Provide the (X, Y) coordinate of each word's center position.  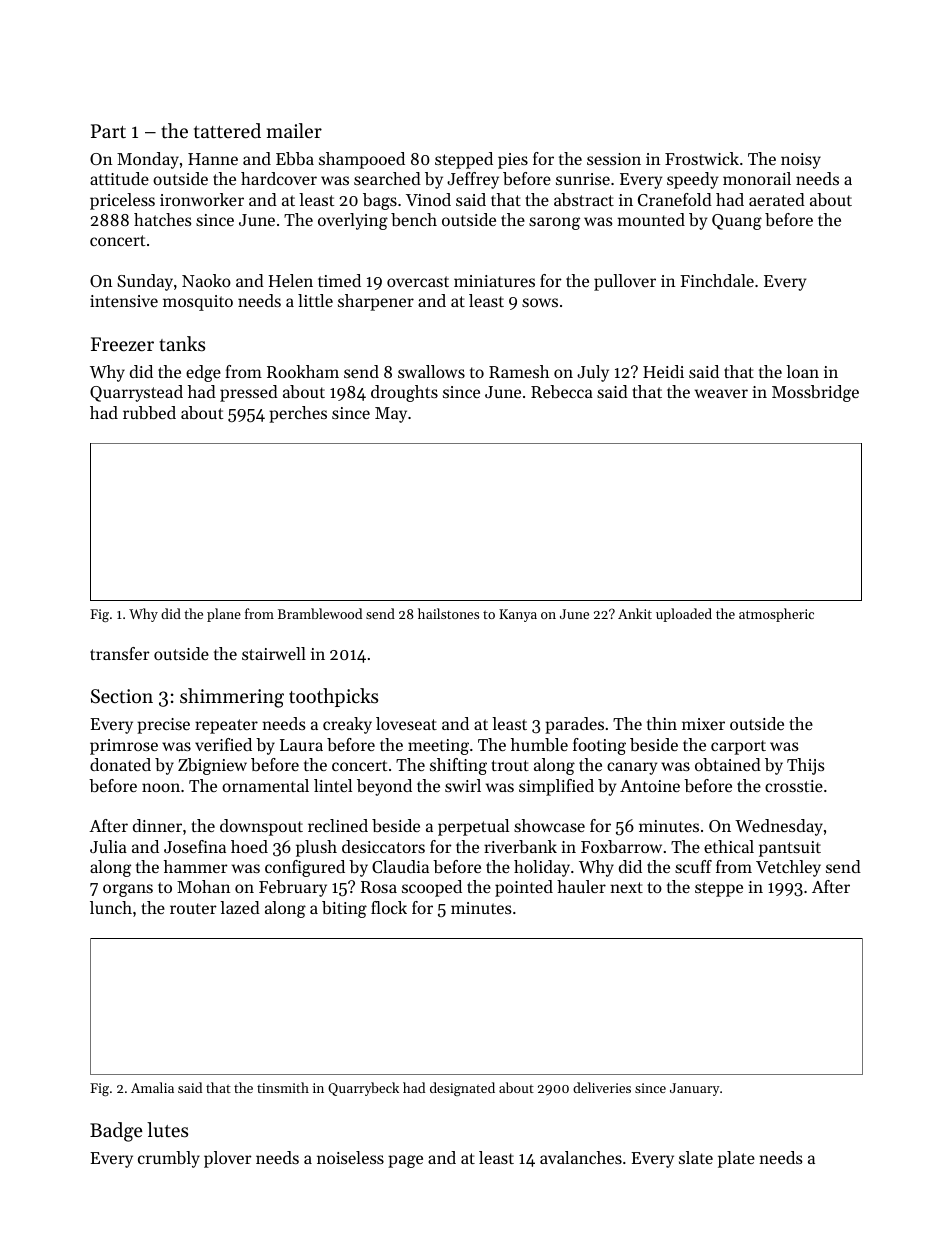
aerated (777, 199)
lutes (167, 1130)
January (695, 1089)
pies (513, 161)
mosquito (198, 303)
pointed (524, 888)
